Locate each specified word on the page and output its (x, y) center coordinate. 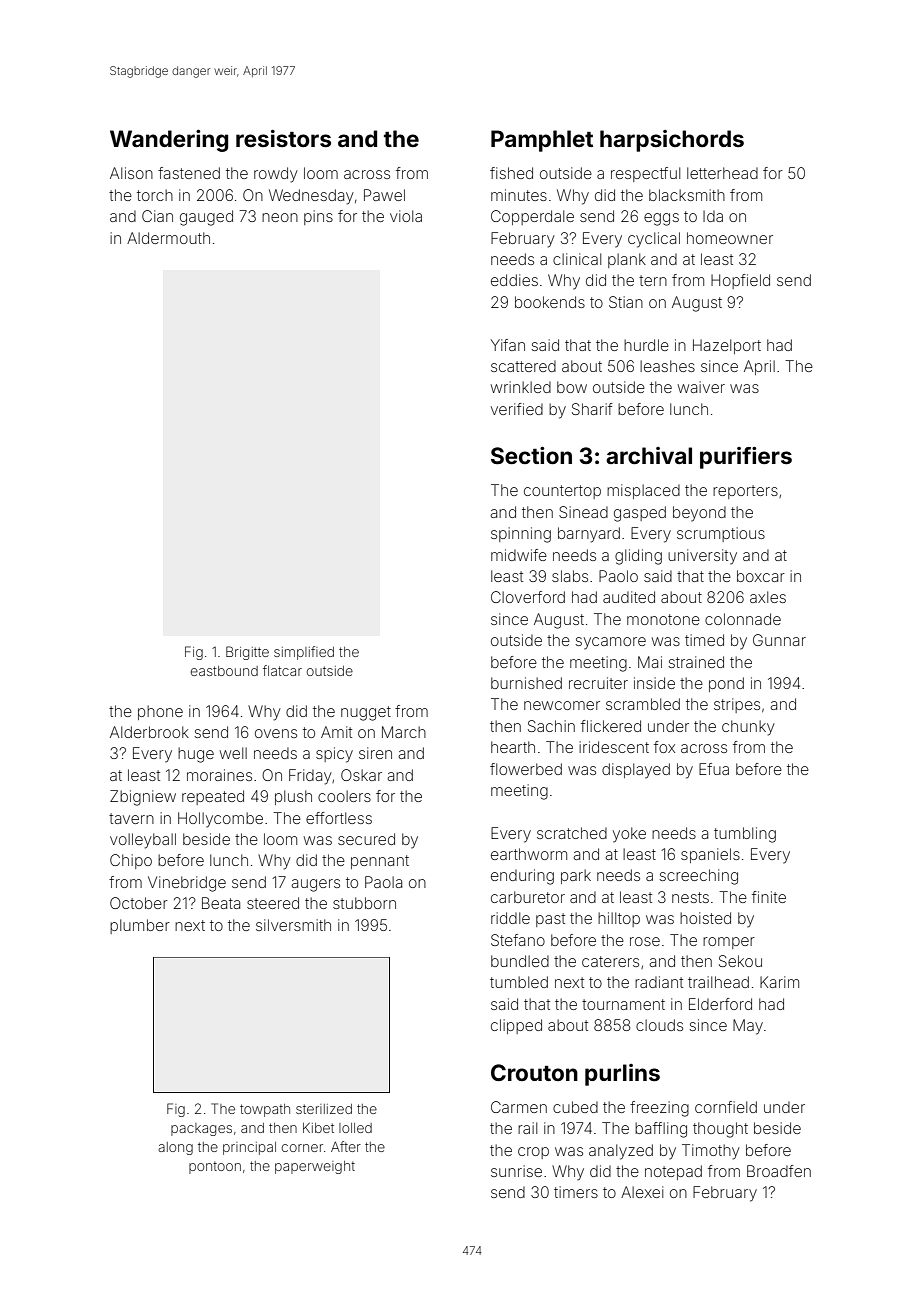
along (175, 1148)
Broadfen (779, 1171)
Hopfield (740, 281)
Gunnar (779, 640)
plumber (140, 926)
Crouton (534, 1072)
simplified (304, 653)
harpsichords (672, 141)
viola (406, 216)
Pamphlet (542, 141)
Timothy (711, 1152)
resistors (283, 139)
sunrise (516, 1171)
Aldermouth (168, 238)
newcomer (562, 705)
